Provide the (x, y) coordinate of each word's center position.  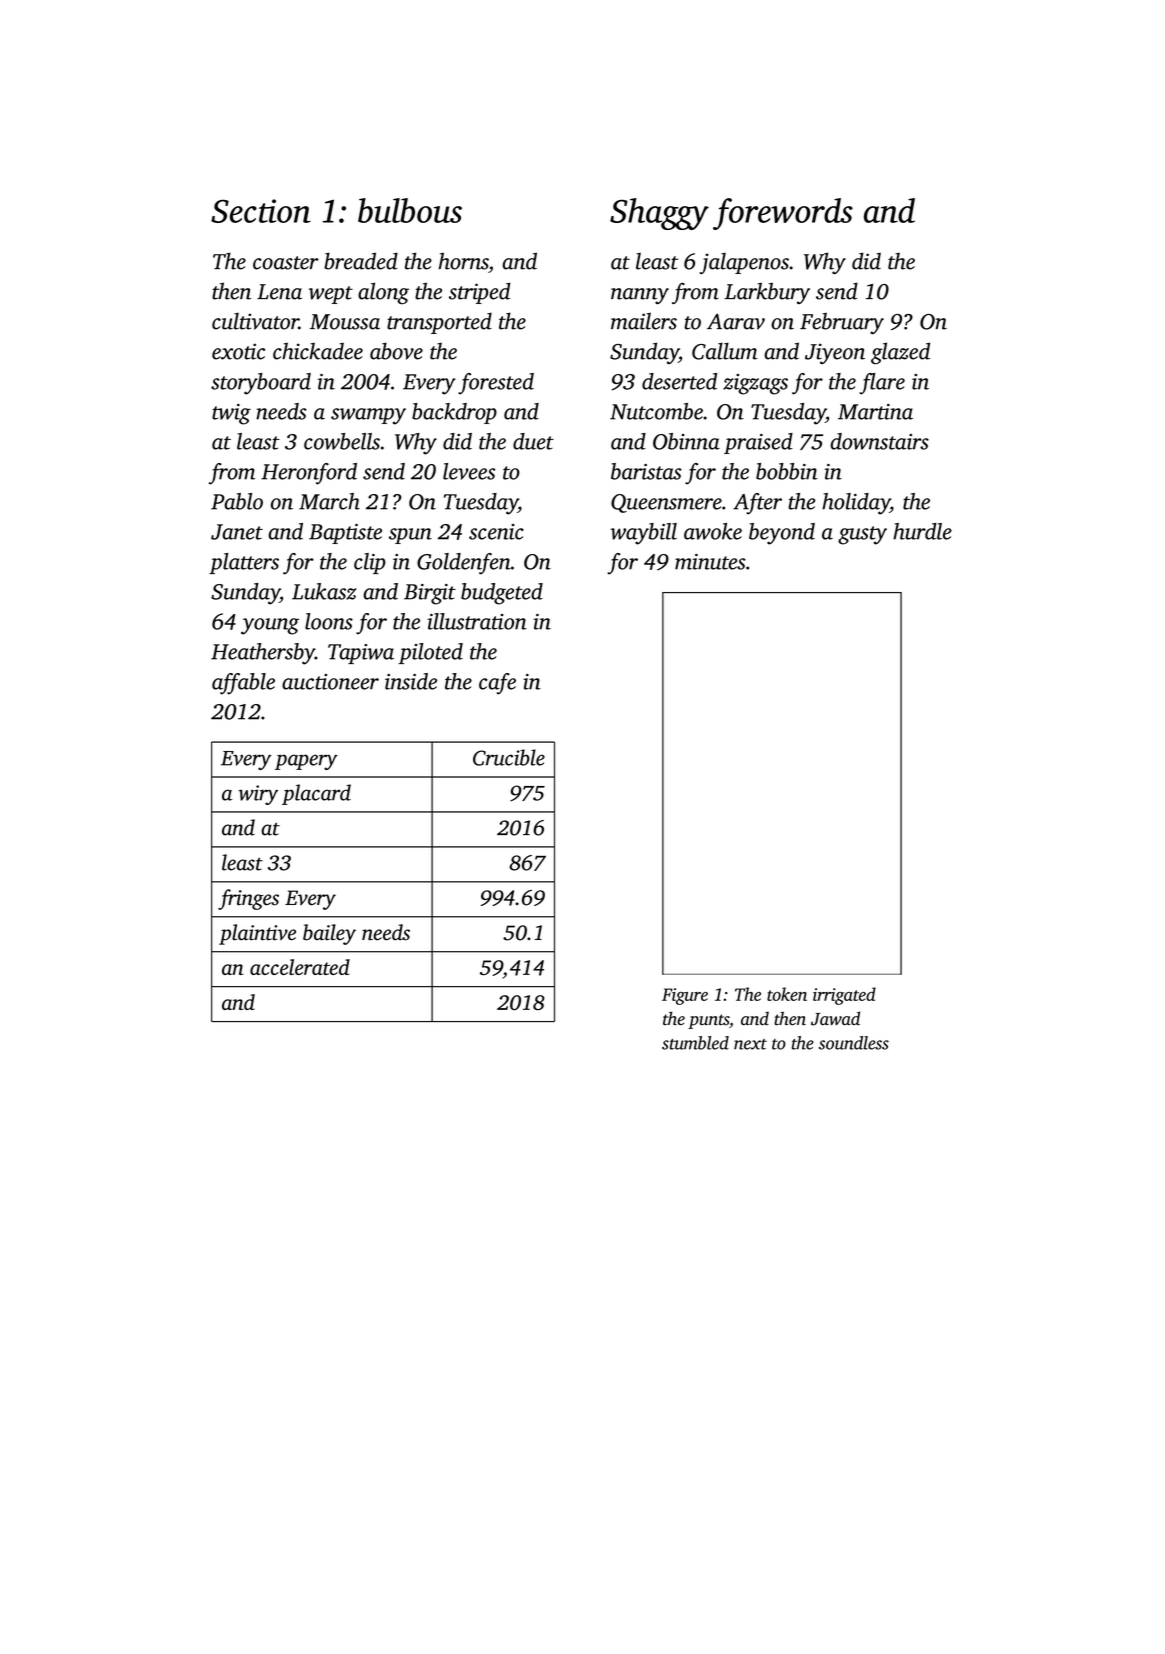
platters (244, 563)
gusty (862, 535)
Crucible (509, 757)
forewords (783, 214)
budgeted (502, 594)
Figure (685, 996)
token (787, 994)
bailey (329, 934)
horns (464, 261)
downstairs (879, 441)
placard (316, 794)
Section (261, 211)
